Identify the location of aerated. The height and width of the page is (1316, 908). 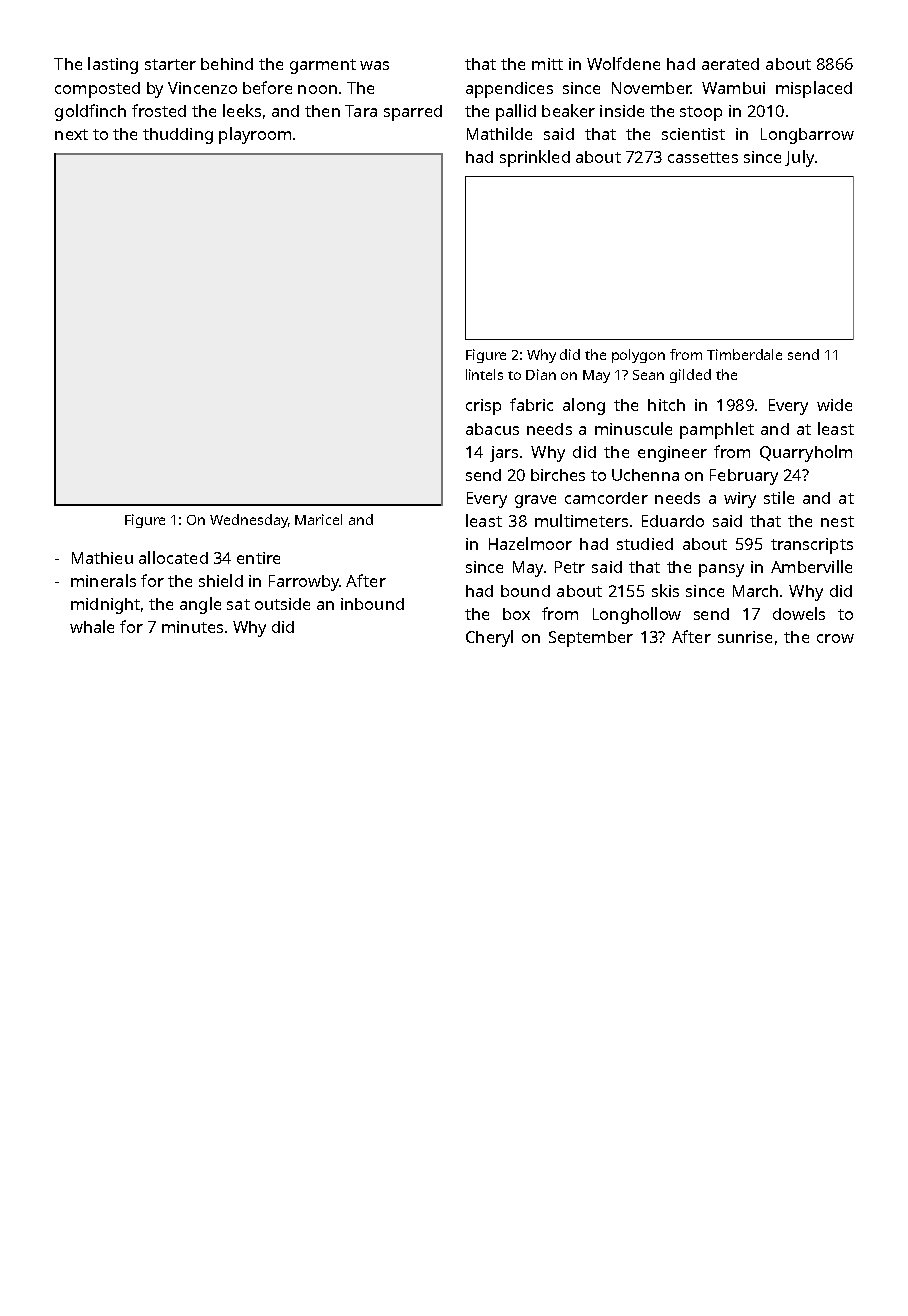
(730, 64).
